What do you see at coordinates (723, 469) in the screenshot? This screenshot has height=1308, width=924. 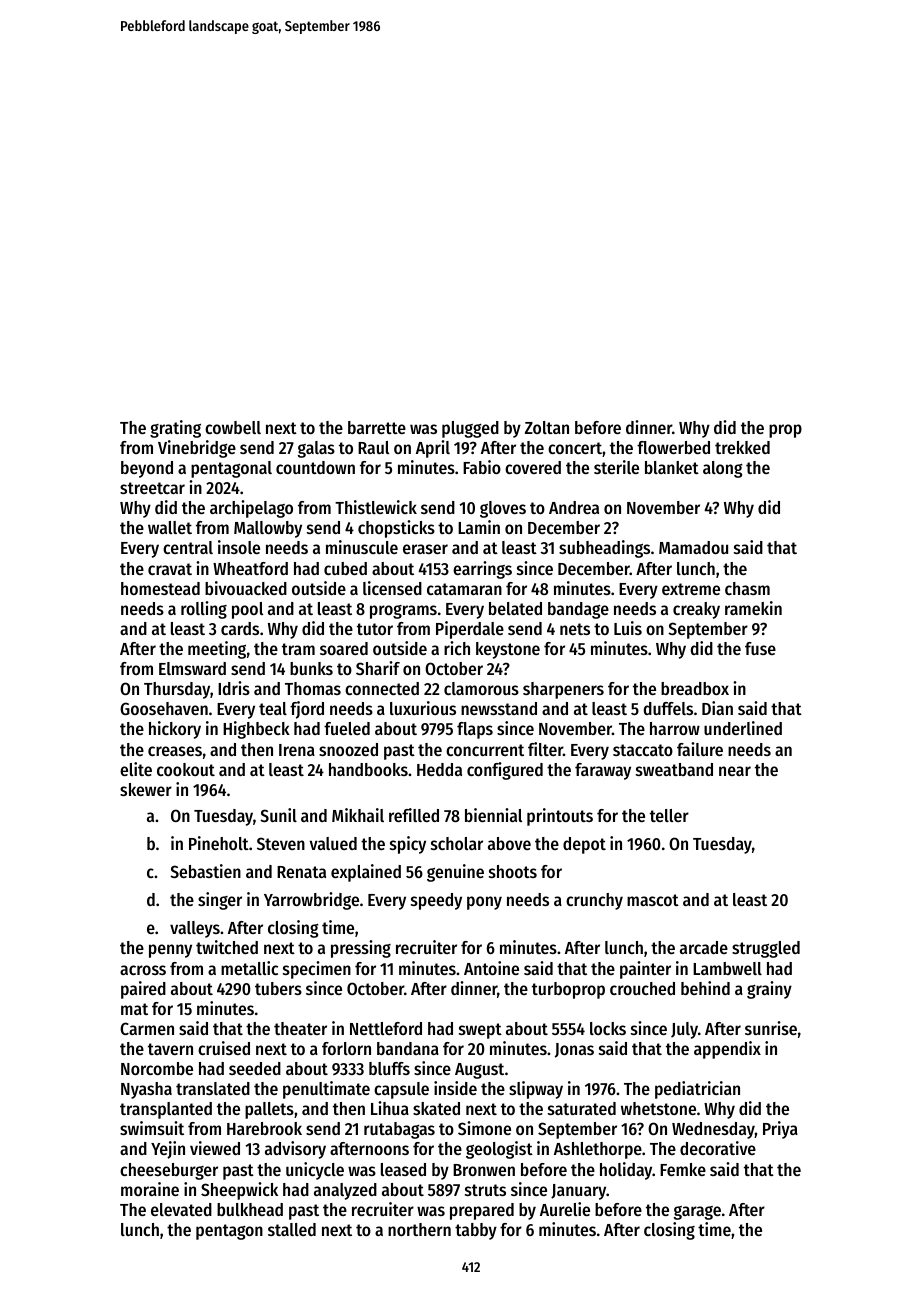 I see `along` at bounding box center [723, 469].
